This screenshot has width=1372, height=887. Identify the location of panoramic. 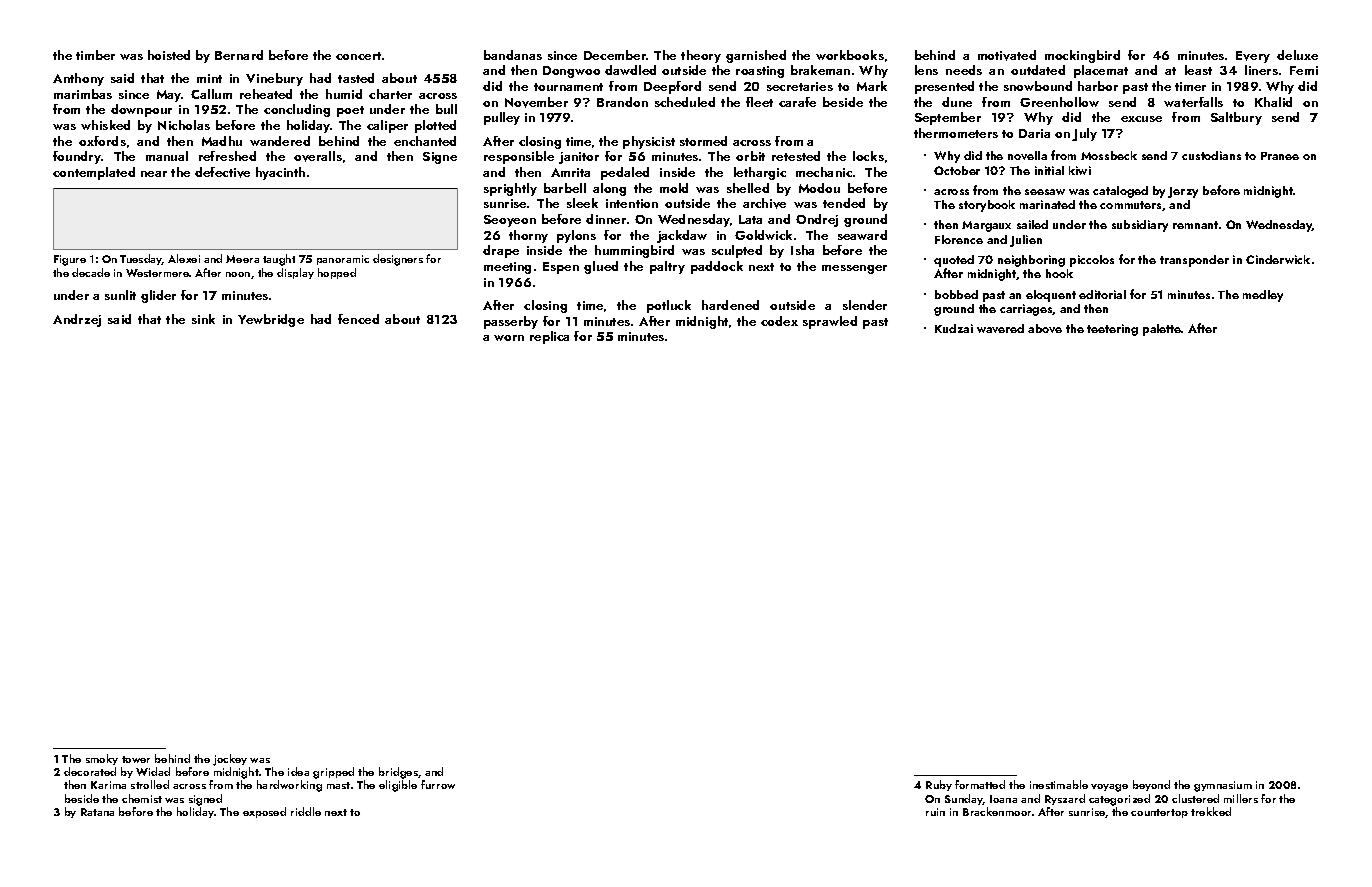
(343, 260).
